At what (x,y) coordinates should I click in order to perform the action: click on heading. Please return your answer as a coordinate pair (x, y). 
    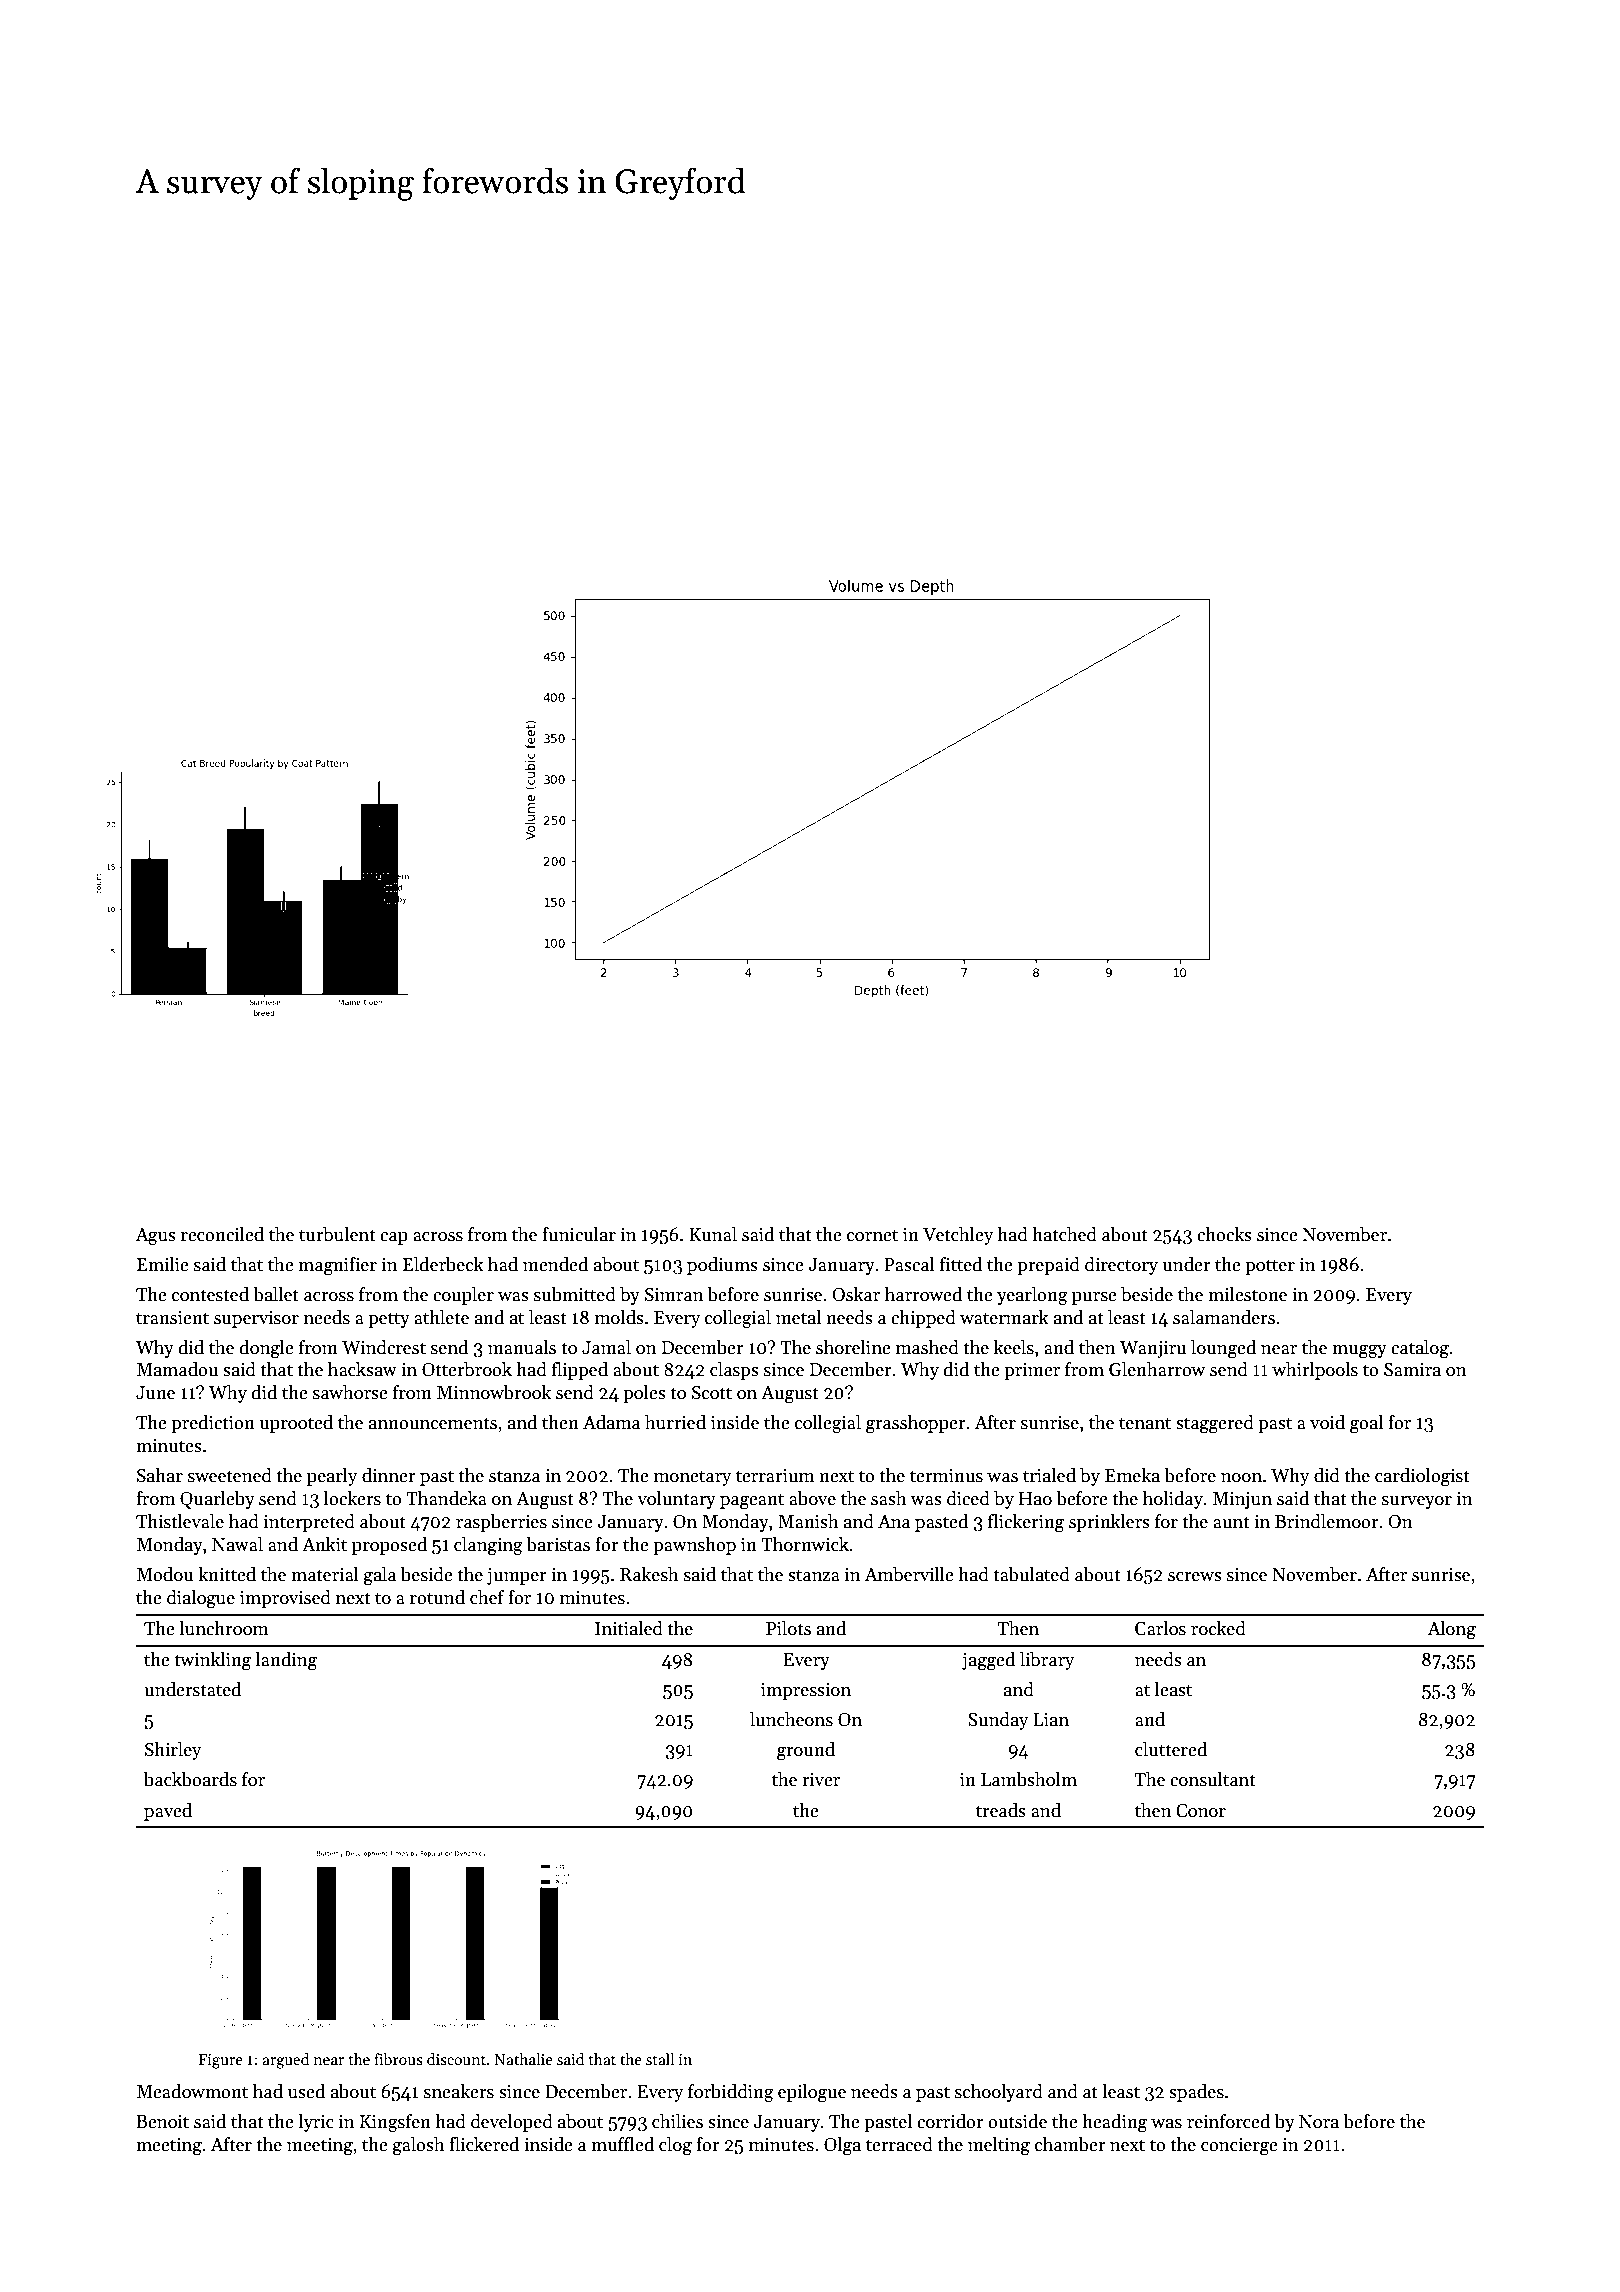
    Looking at the image, I should click on (1114, 2123).
